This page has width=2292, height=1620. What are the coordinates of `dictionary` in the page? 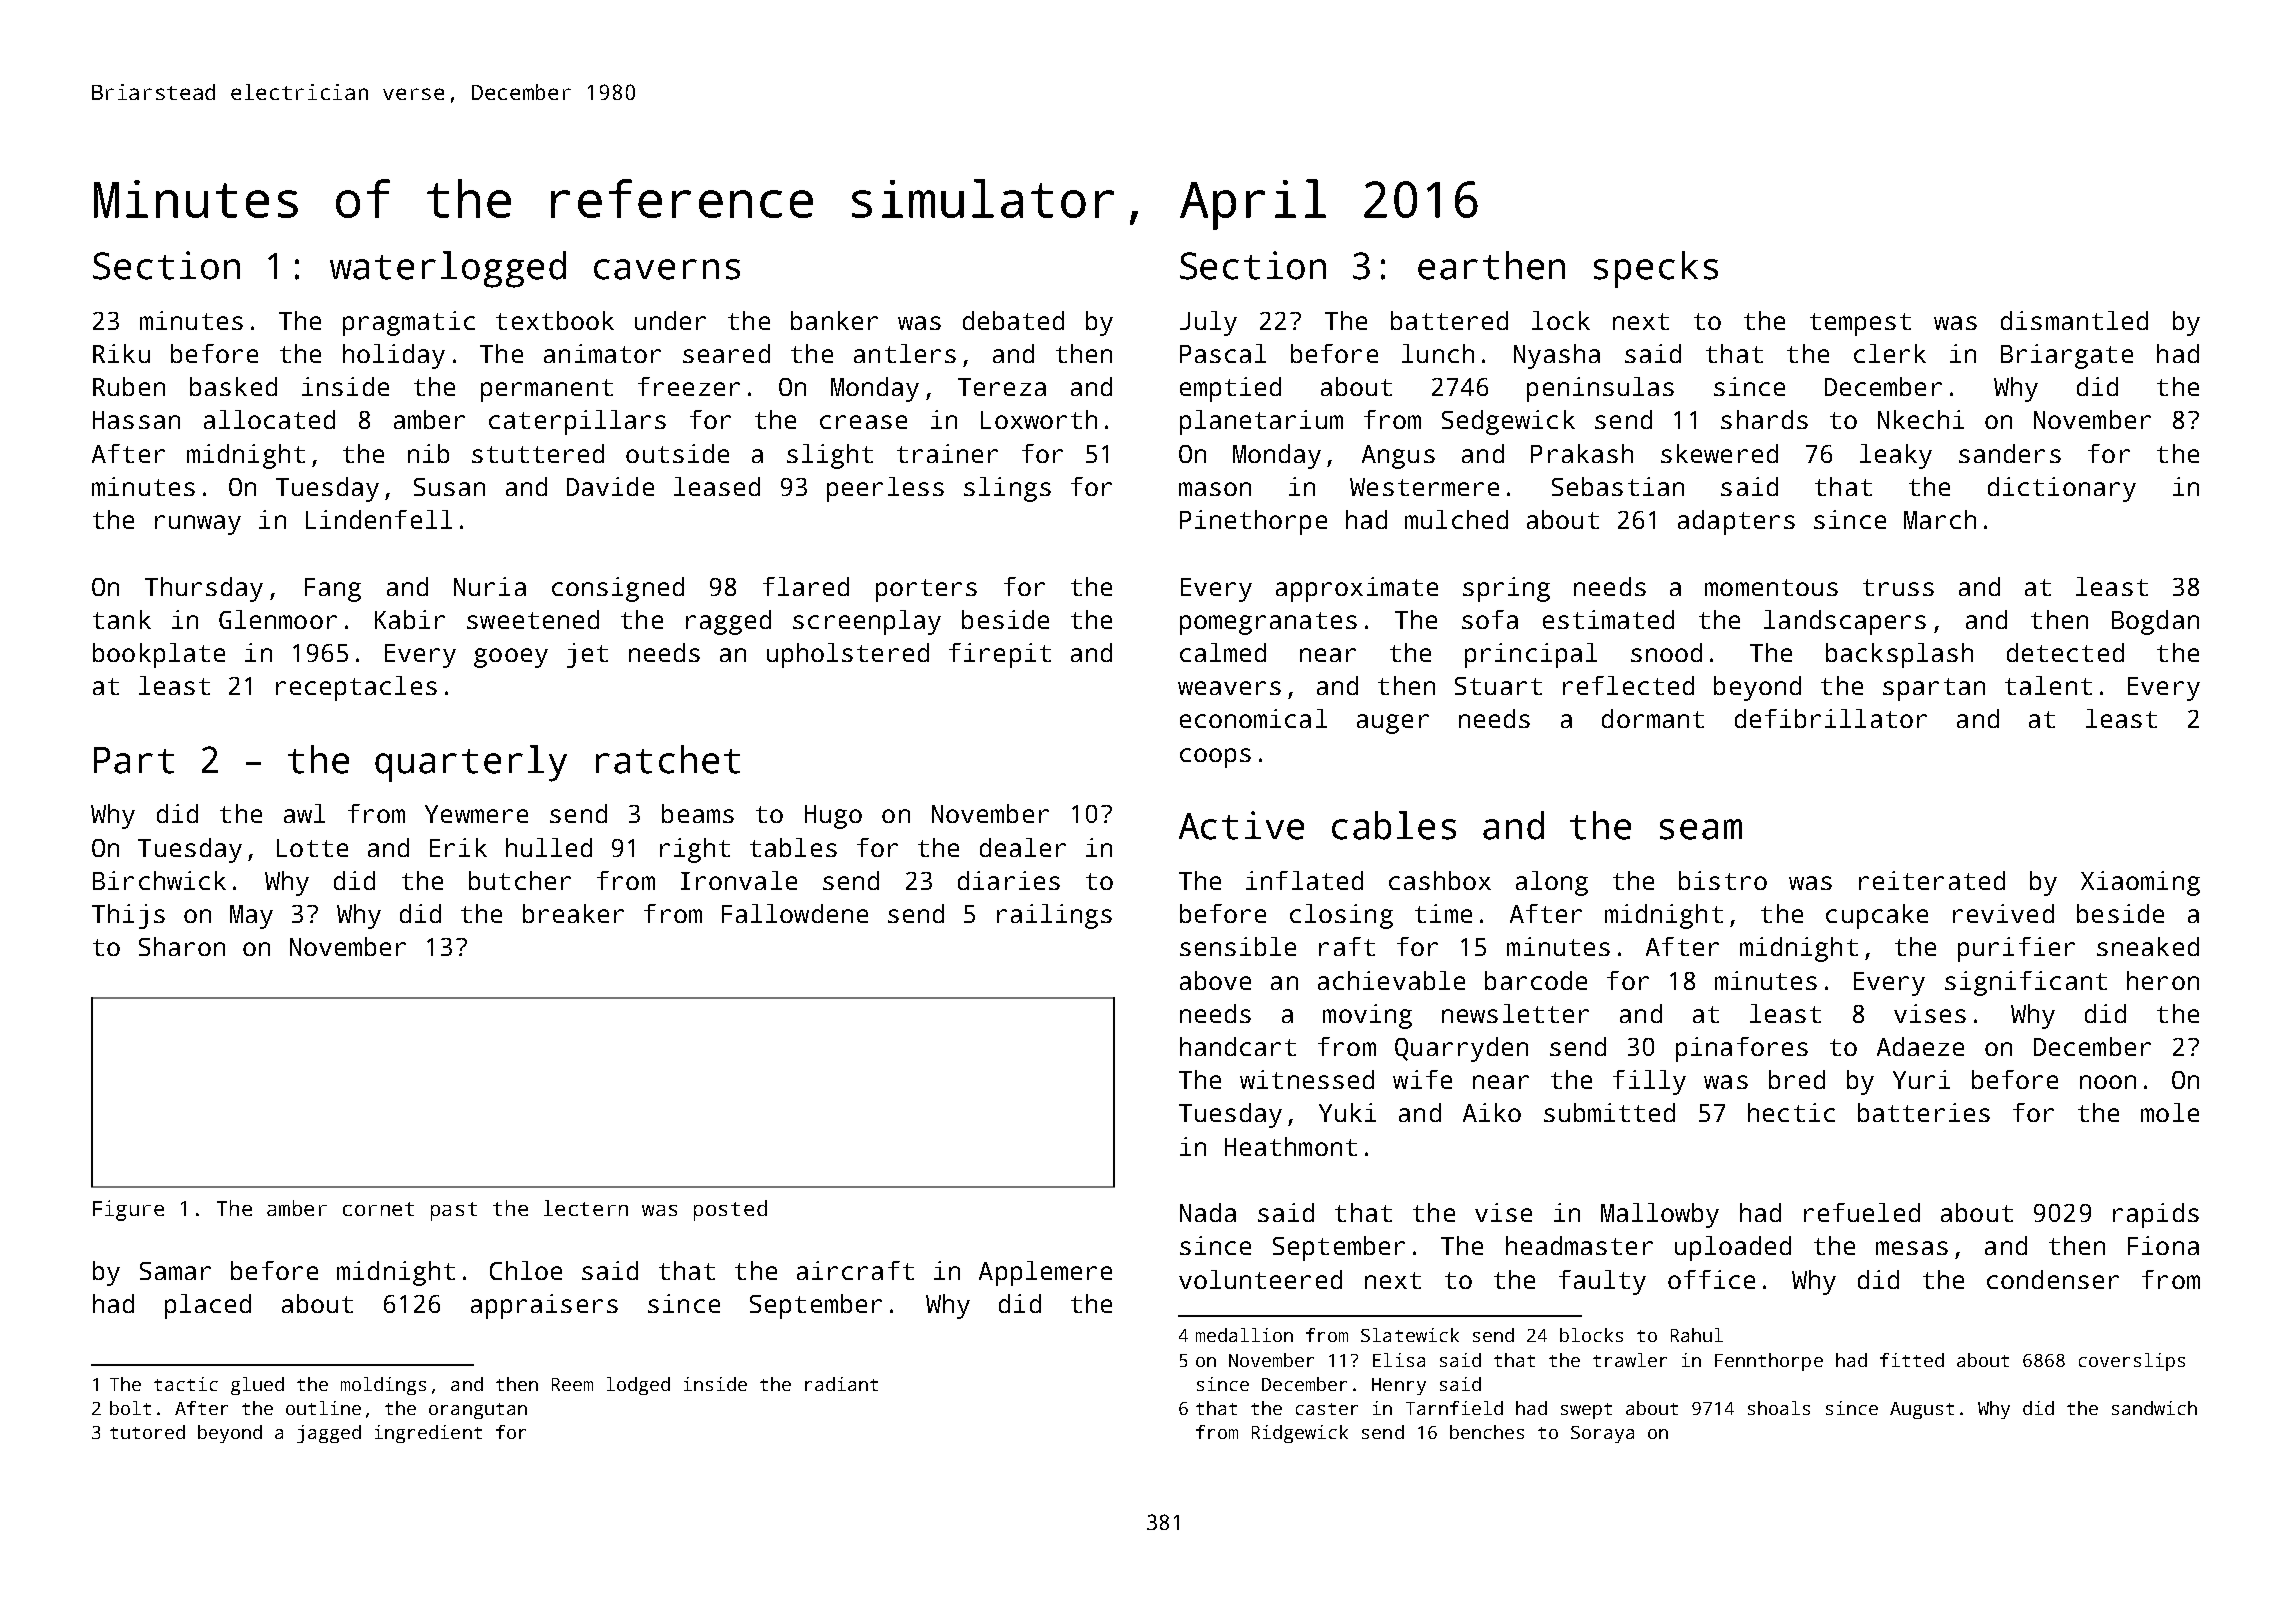 It's located at (2062, 489).
